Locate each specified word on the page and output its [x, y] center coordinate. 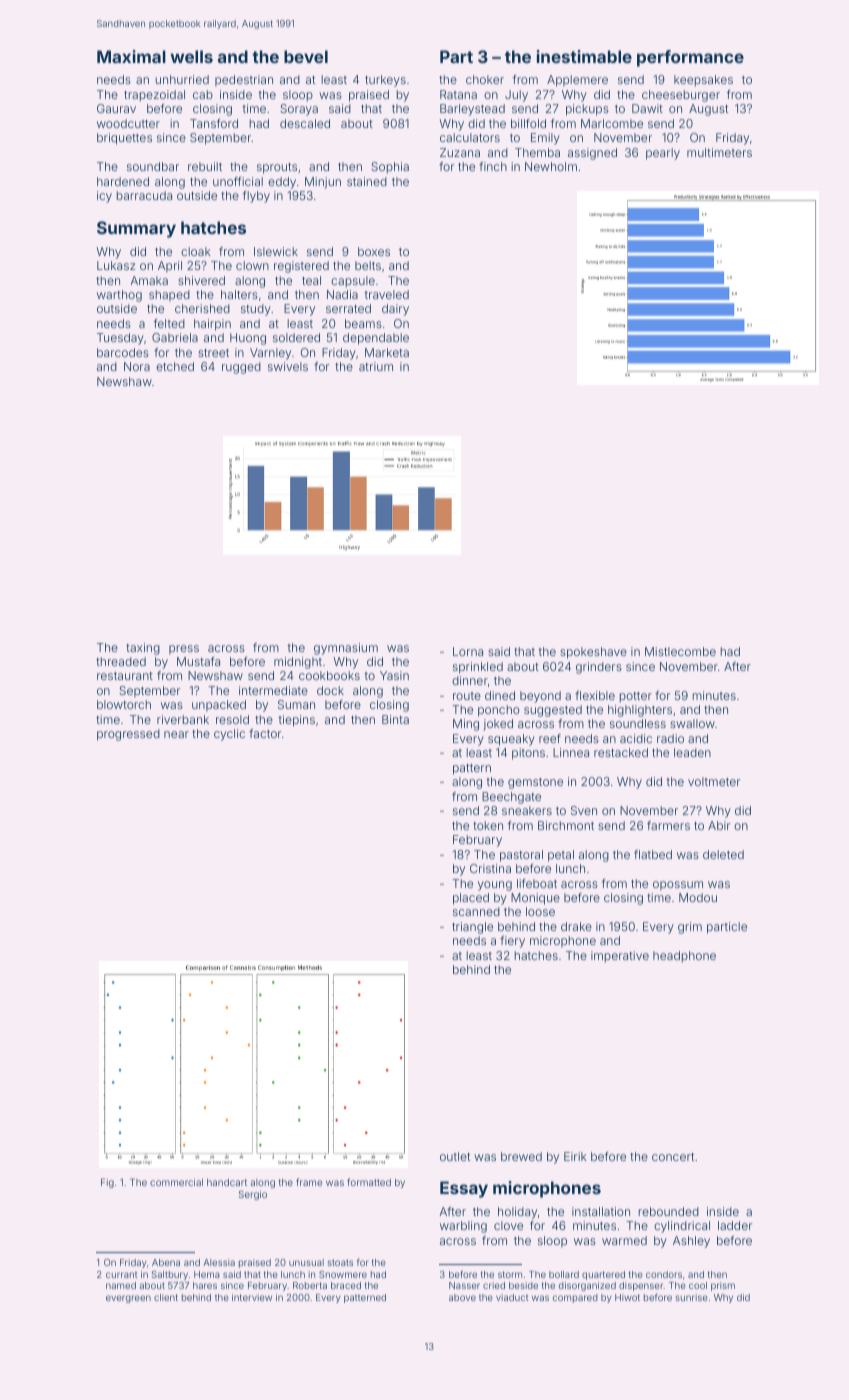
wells [191, 56]
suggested [553, 711]
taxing [143, 649]
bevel [306, 56]
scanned [476, 911]
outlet [455, 1156]
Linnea [571, 752]
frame [309, 1182]
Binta [395, 719]
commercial [176, 1182]
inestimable [584, 56]
